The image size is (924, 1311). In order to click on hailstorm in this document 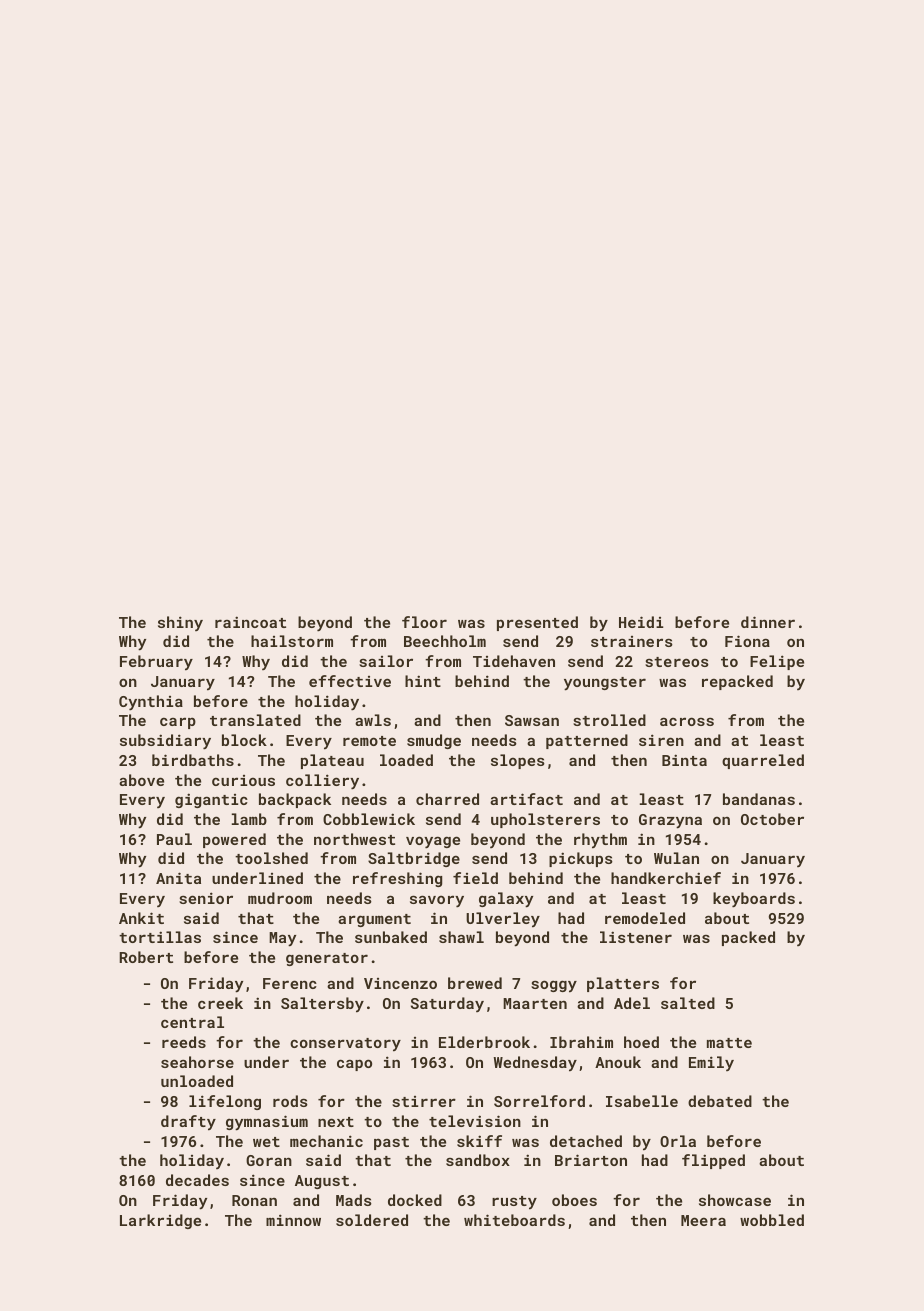, I will do `click(292, 641)`.
